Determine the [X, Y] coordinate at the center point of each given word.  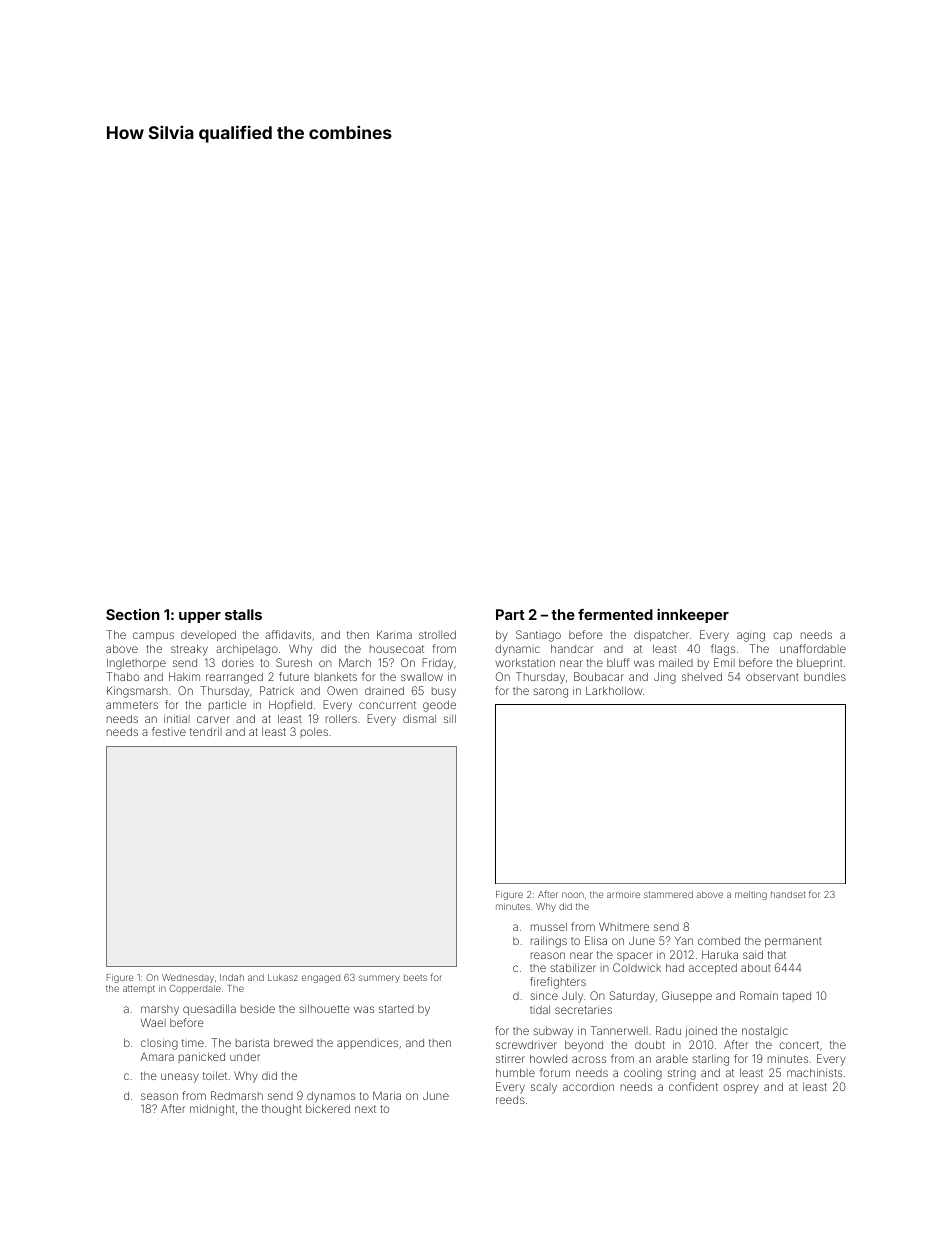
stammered [668, 894]
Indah [232, 977]
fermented [615, 614]
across [589, 1059]
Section [132, 614]
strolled [437, 634]
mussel [549, 926]
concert [799, 1045]
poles [314, 733]
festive [169, 731]
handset [788, 894]
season [159, 1096]
